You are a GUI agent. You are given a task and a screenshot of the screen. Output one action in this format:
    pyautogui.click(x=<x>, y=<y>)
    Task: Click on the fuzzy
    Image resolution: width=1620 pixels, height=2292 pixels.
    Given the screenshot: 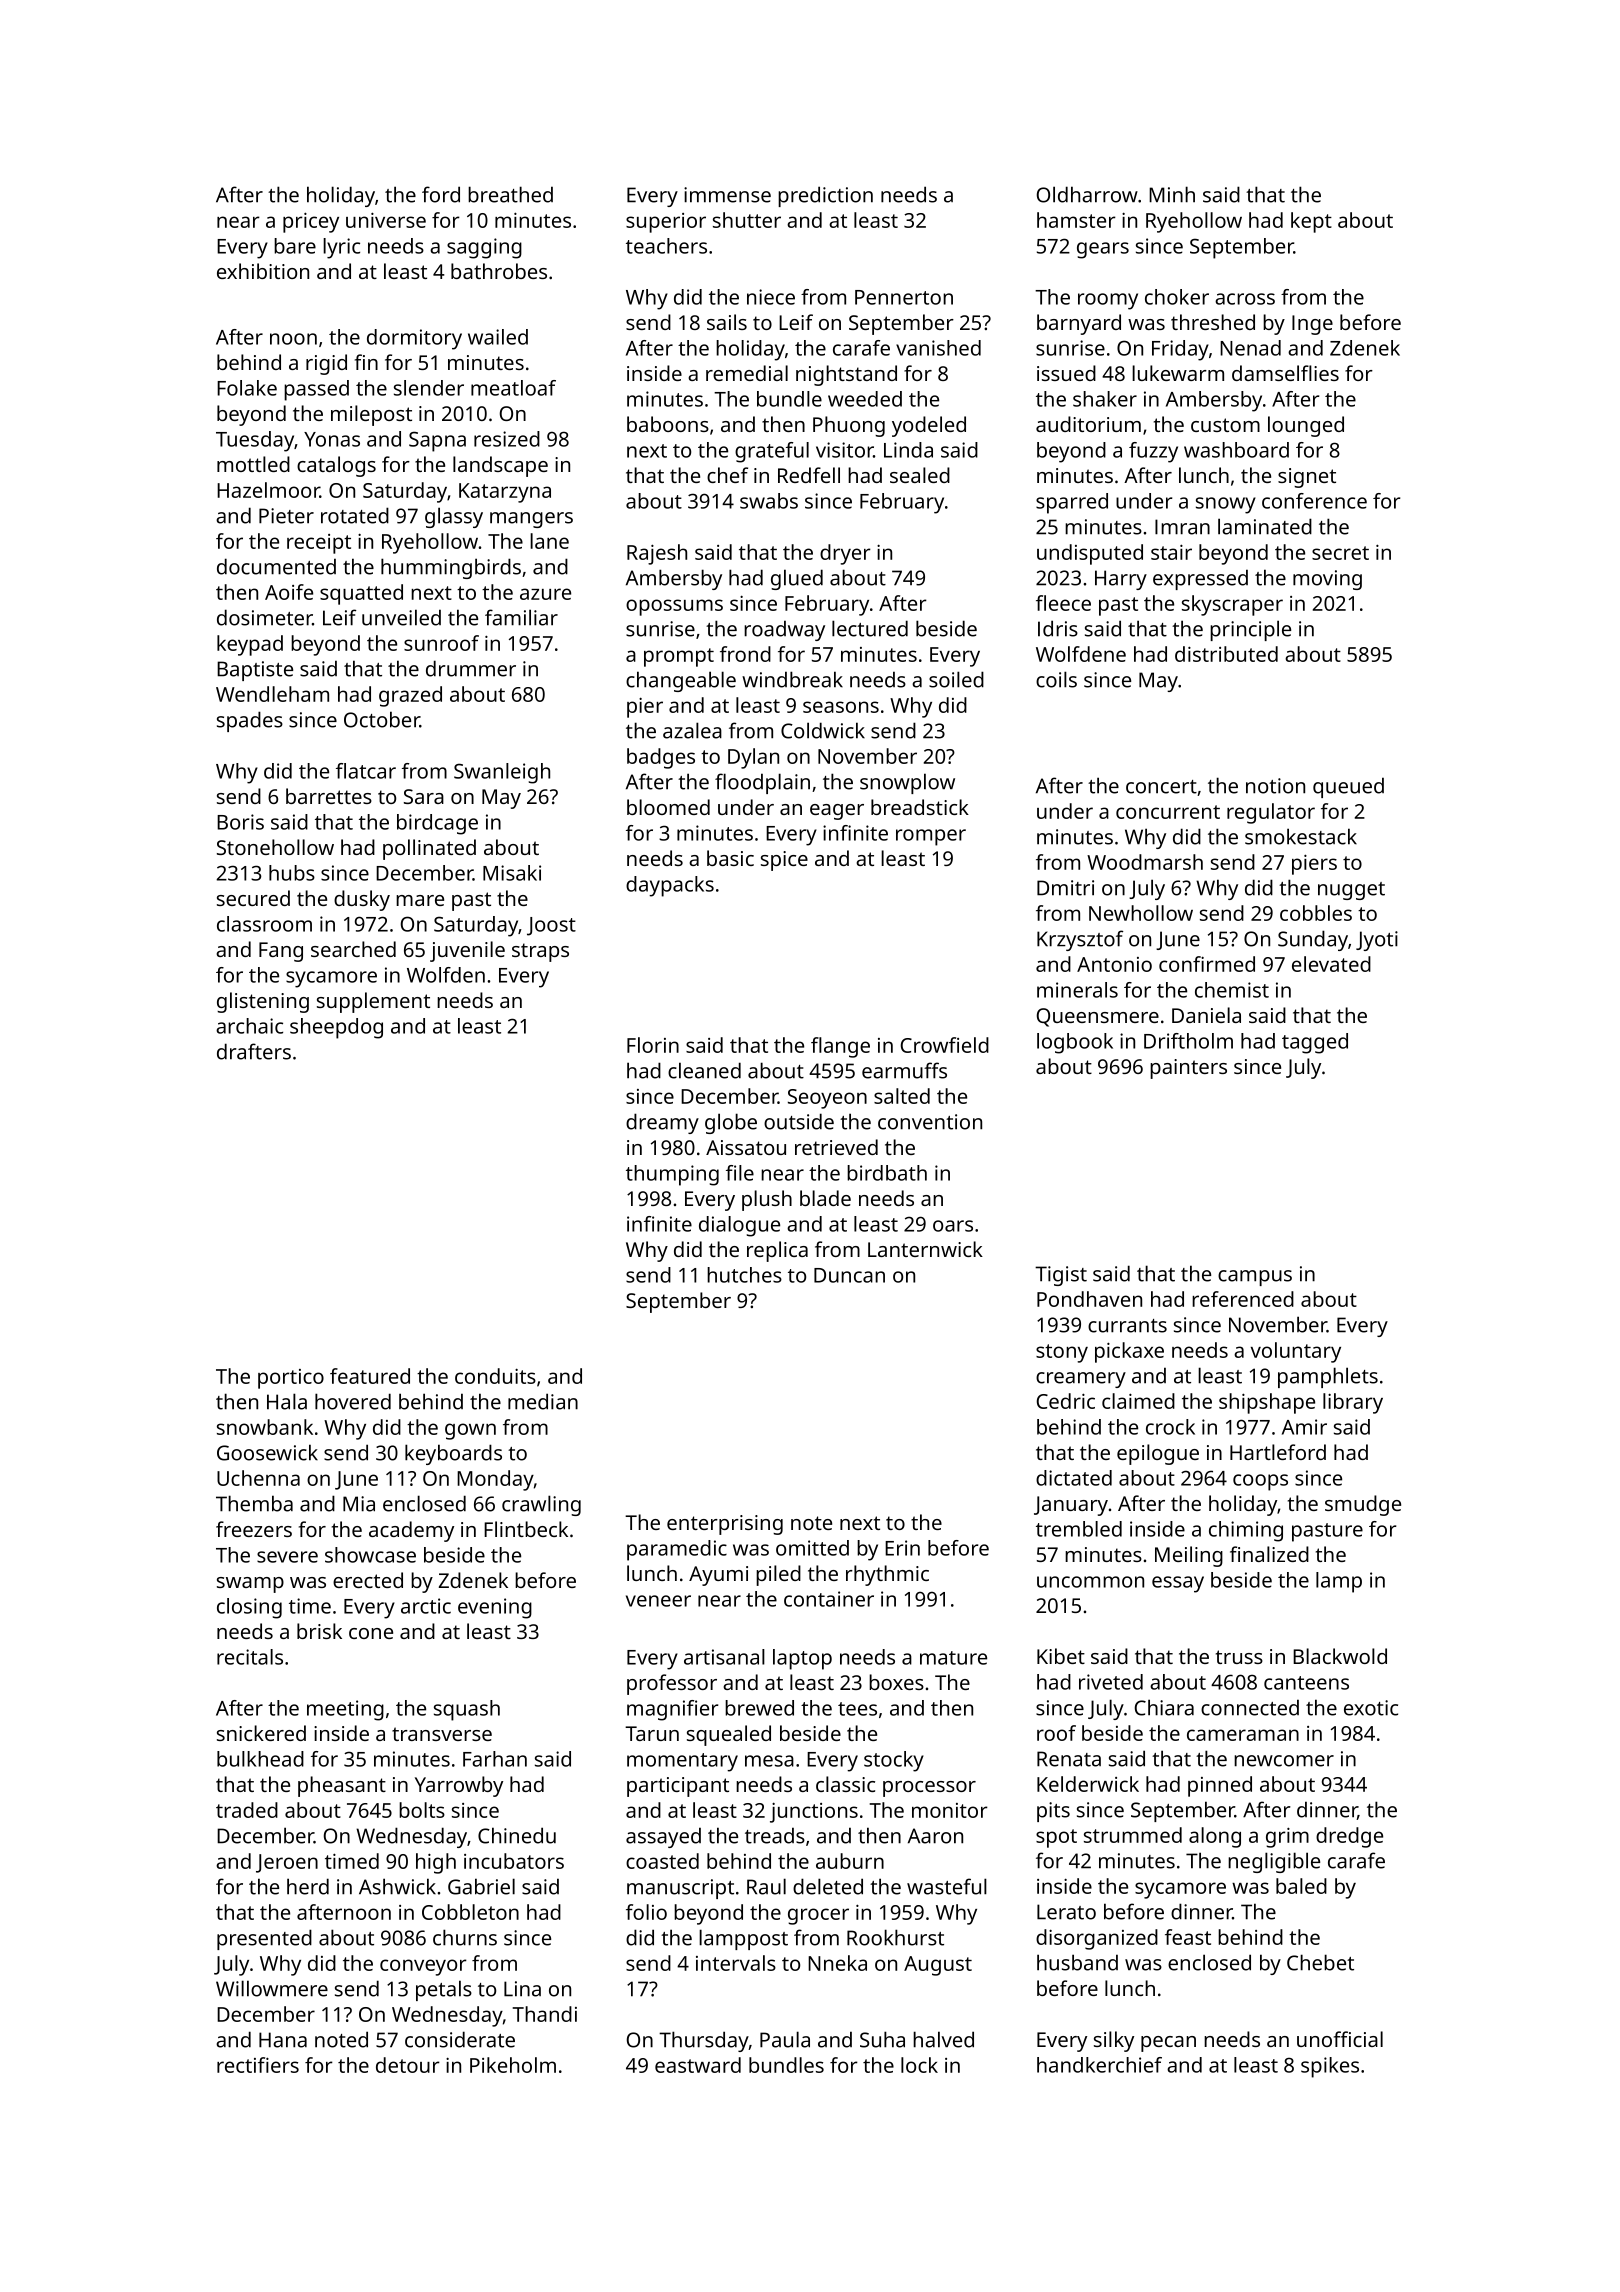 What is the action you would take?
    pyautogui.click(x=1153, y=452)
